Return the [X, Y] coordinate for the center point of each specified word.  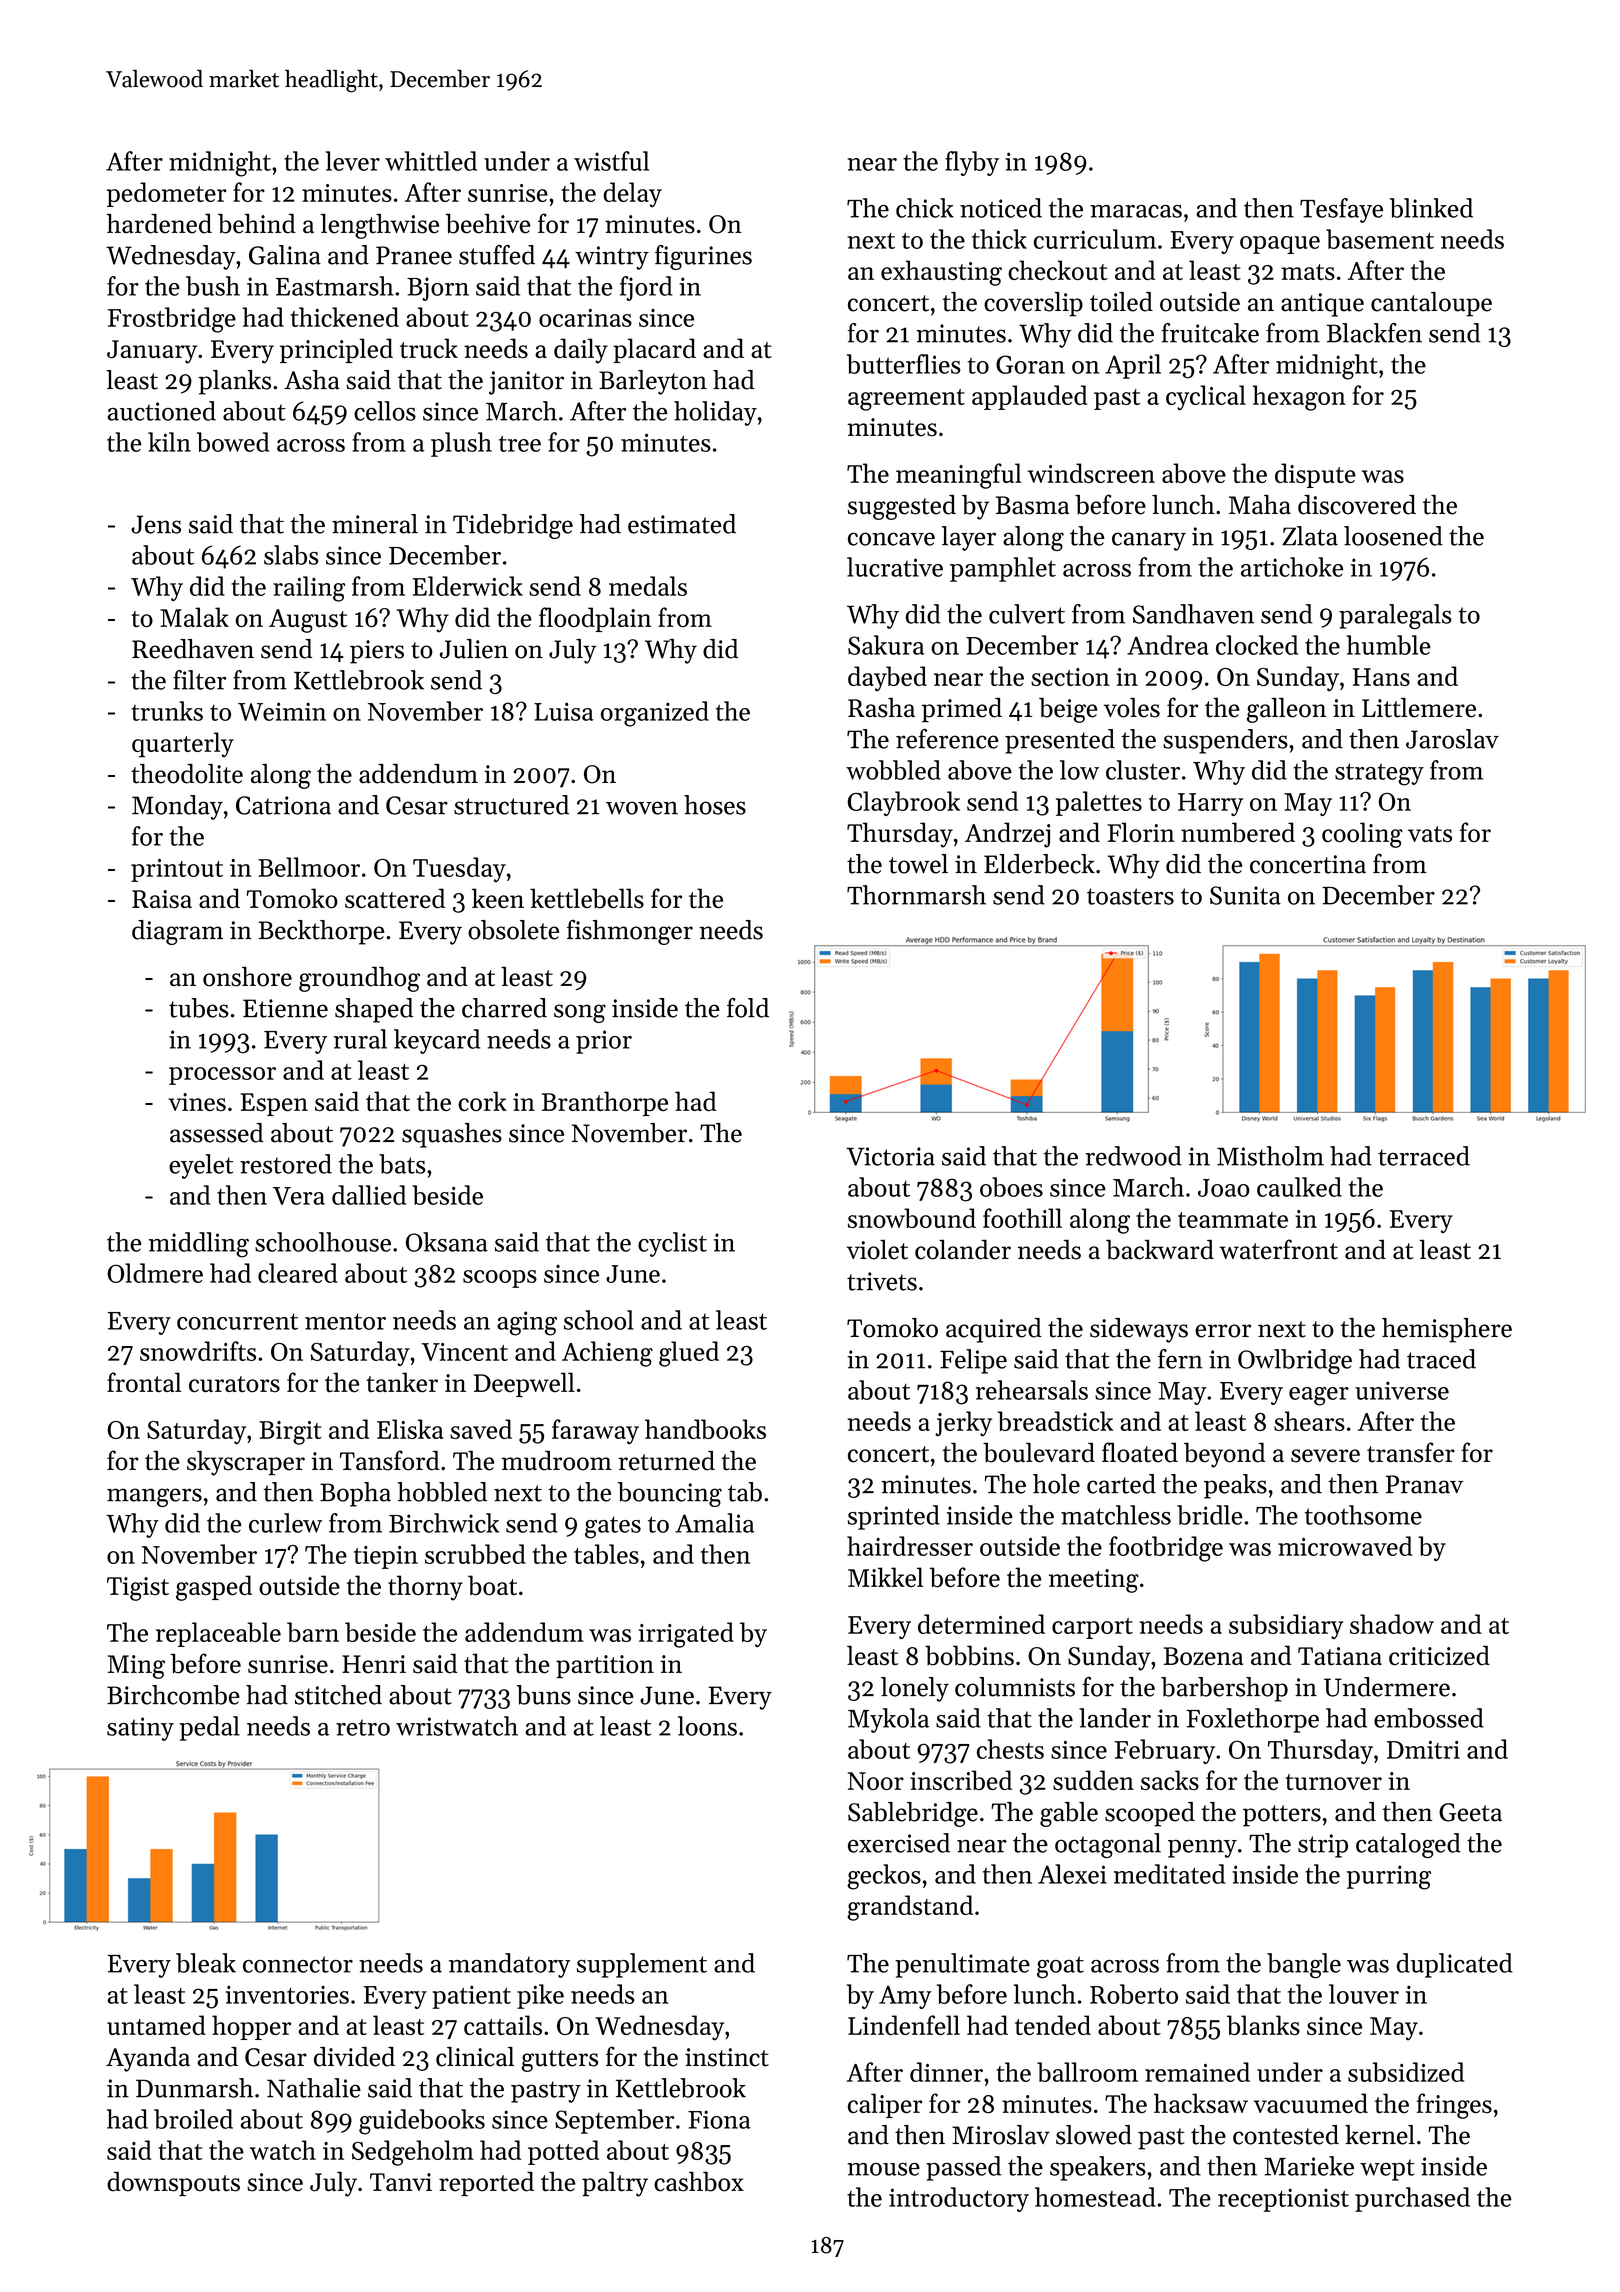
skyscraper [246, 1463]
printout [177, 870]
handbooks [705, 1429]
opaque [1280, 245]
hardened [159, 224]
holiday [715, 413]
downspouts [173, 2183]
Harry [1210, 804]
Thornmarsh [916, 895]
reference [947, 739]
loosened [1393, 536]
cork [482, 1101]
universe [1402, 1390]
